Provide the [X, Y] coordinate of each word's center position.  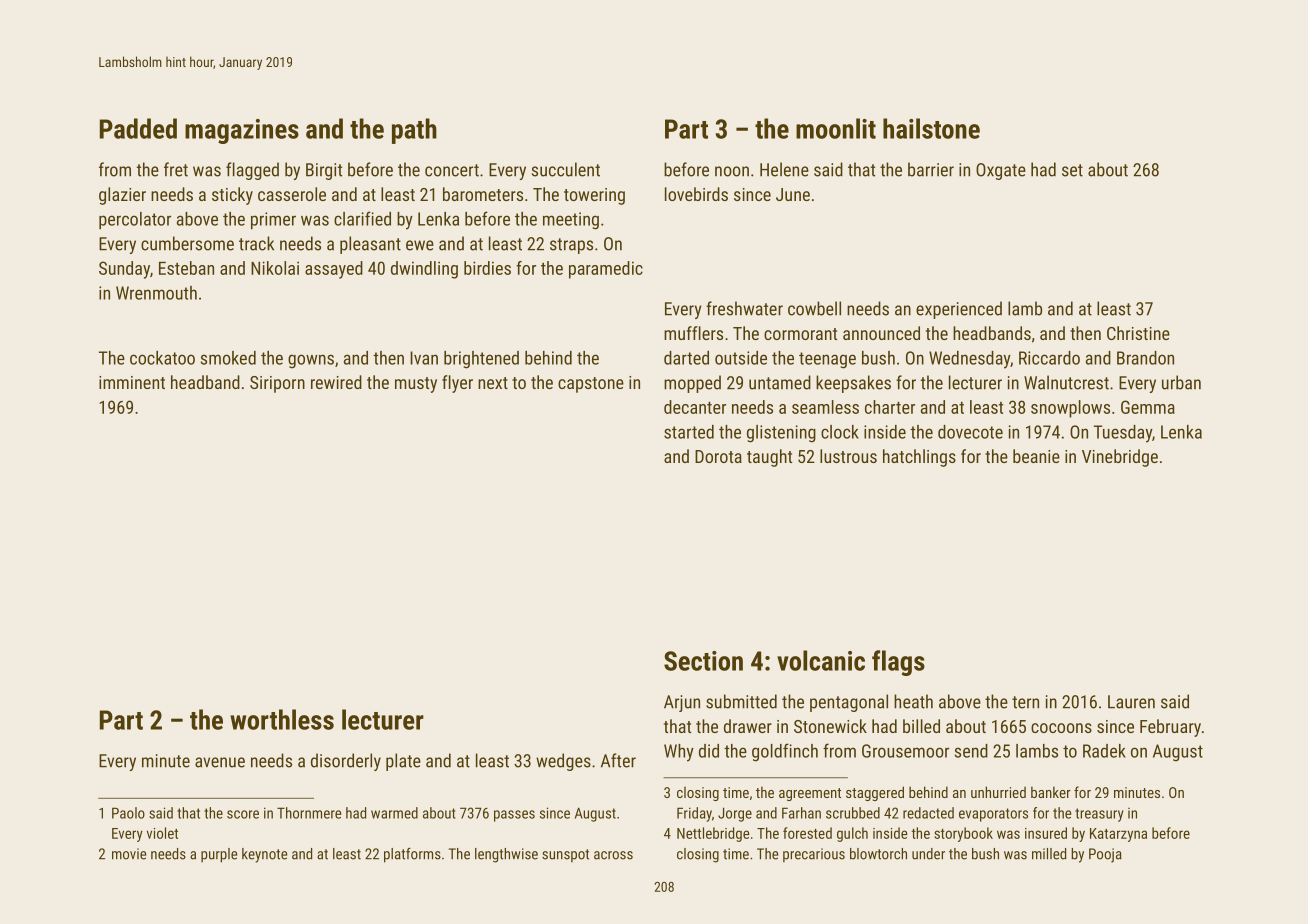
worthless [282, 719]
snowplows [1070, 409]
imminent [132, 382]
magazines [242, 131]
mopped [692, 384]
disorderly [346, 762]
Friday [694, 814]
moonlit [836, 128]
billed [921, 726]
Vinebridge [1120, 458]
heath [913, 701]
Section [703, 661]
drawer [748, 726]
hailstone [931, 128]
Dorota [718, 456]
